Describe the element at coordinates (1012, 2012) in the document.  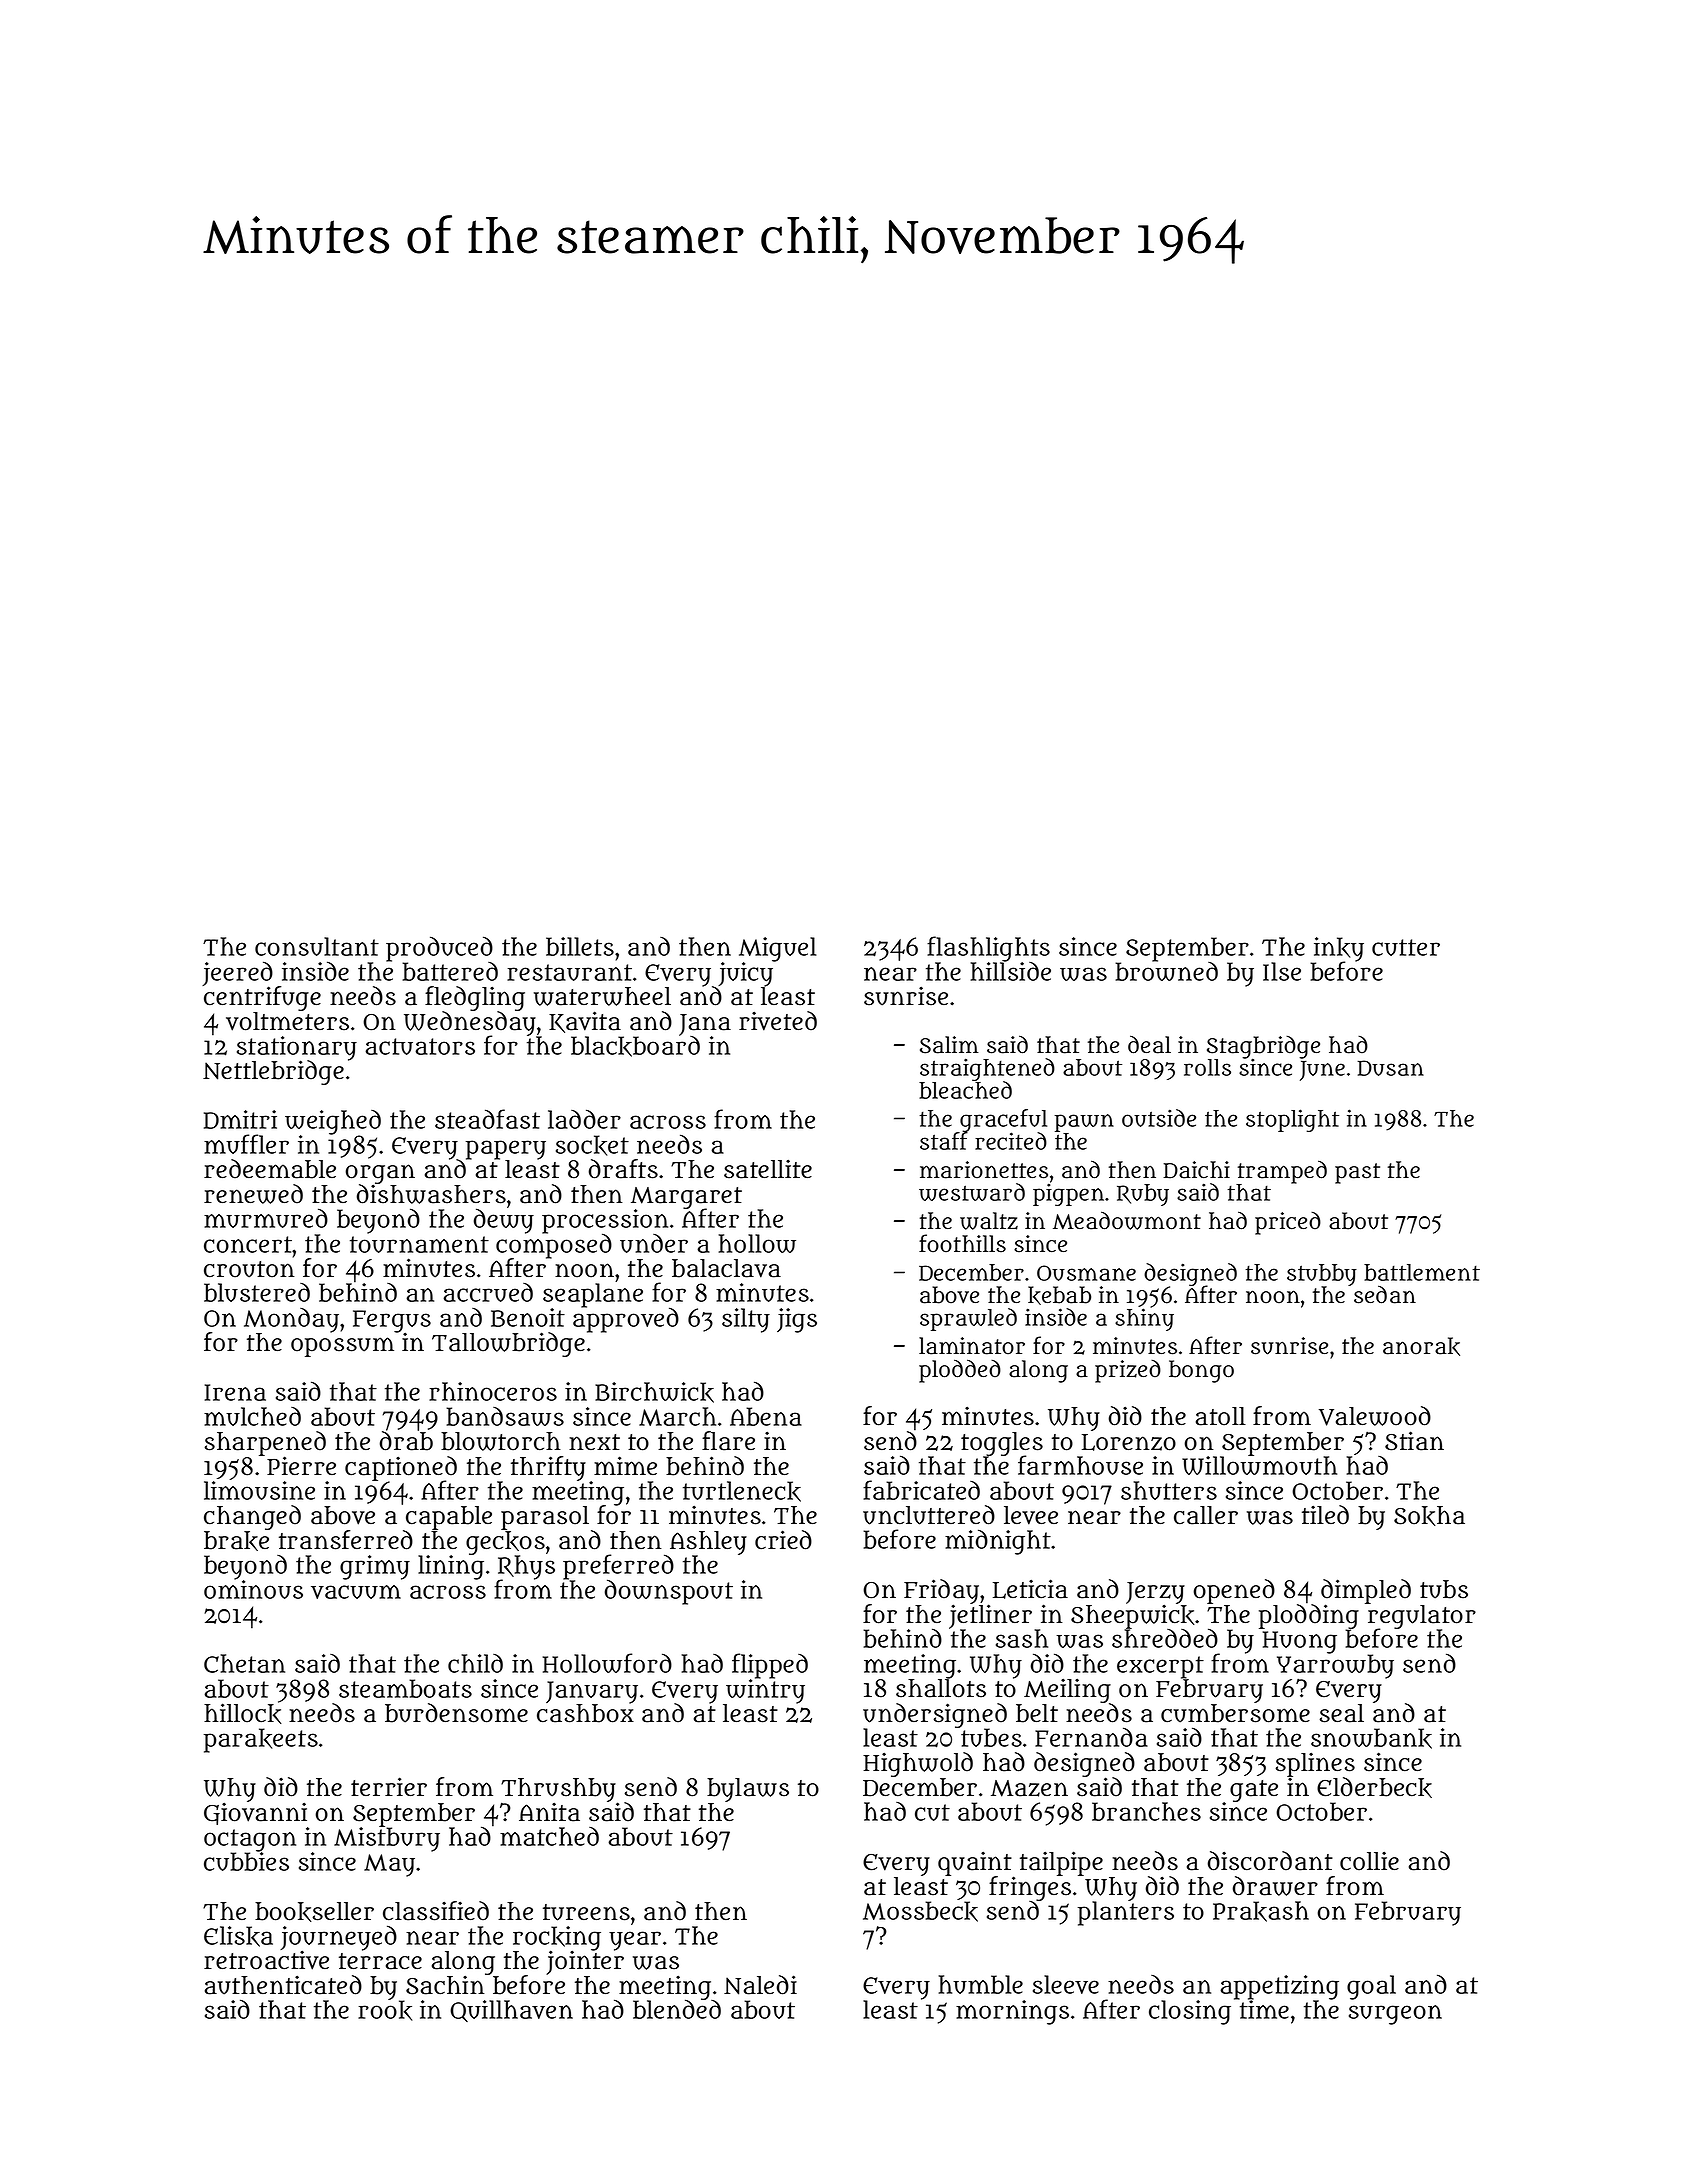
I see `mornings` at that location.
